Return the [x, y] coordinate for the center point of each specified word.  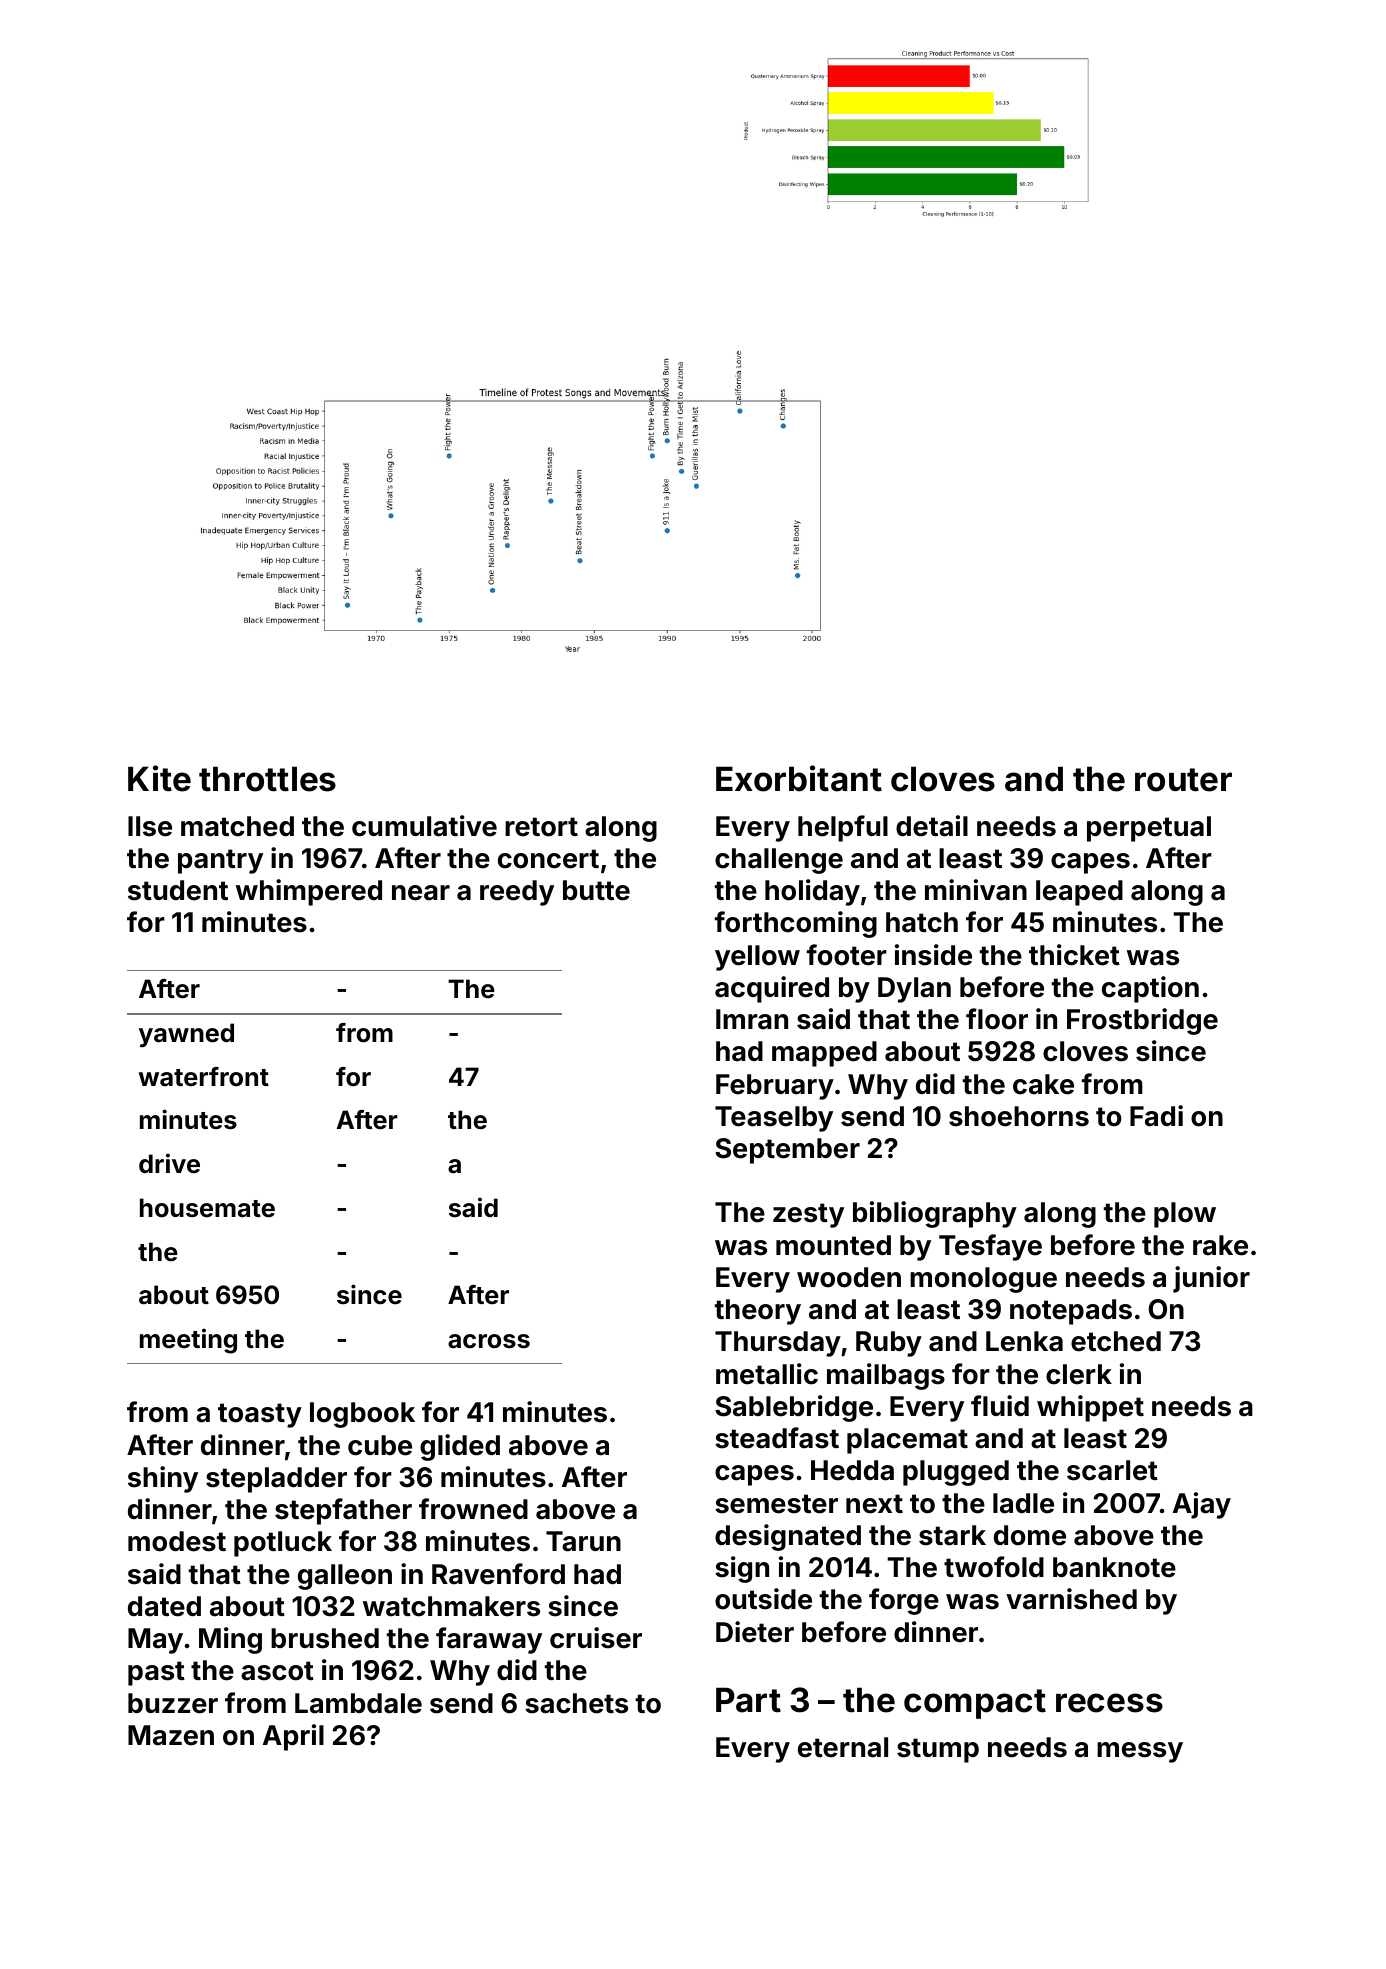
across [489, 1341]
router [1183, 780]
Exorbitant [799, 778]
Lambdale [358, 1703]
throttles [267, 779]
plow [1185, 1215]
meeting [188, 1341]
